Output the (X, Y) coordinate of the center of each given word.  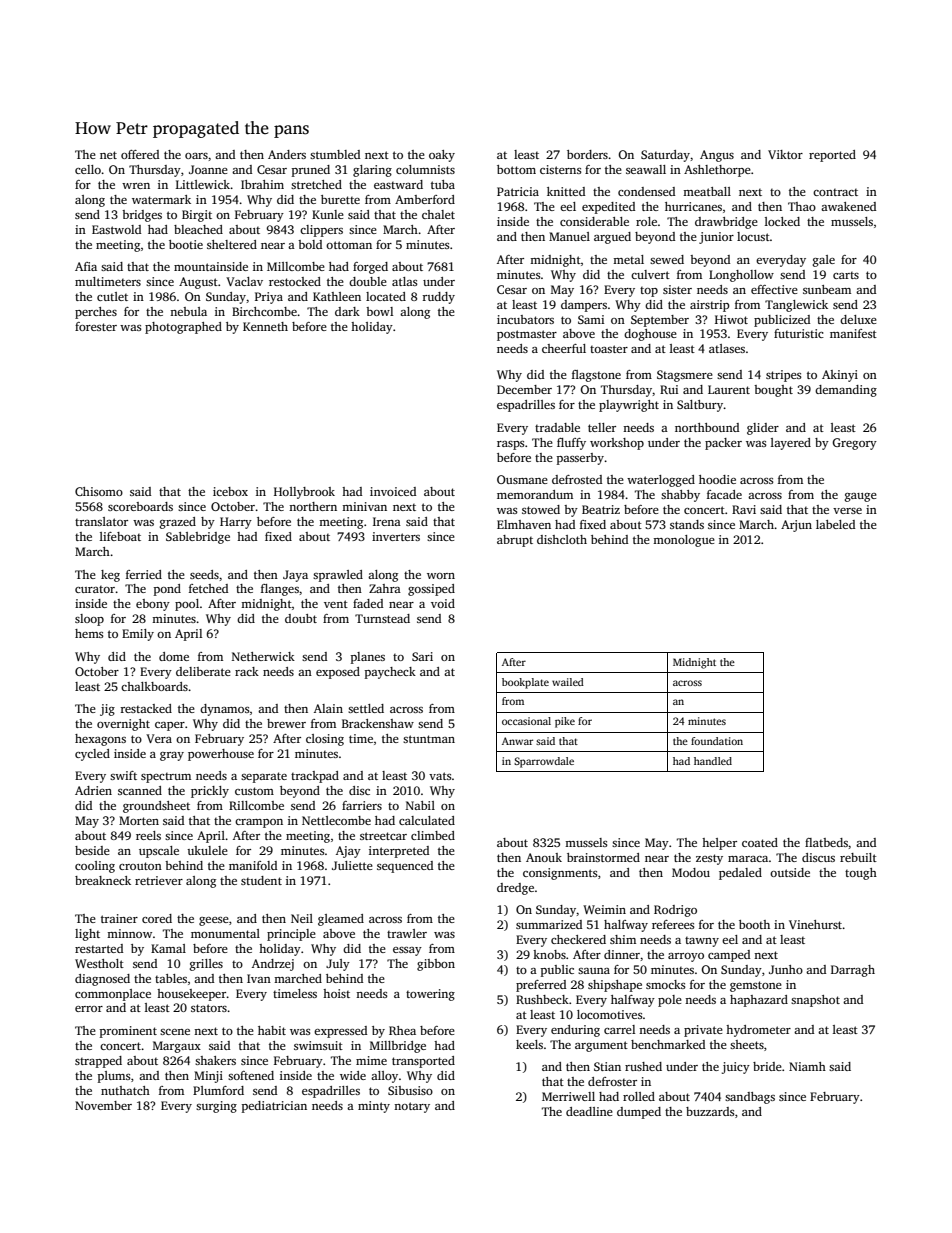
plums (114, 1077)
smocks (666, 984)
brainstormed (603, 857)
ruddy (438, 298)
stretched (316, 184)
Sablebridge (198, 538)
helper (719, 844)
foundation (717, 741)
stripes (784, 376)
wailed (568, 682)
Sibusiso (410, 1090)
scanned (140, 790)
